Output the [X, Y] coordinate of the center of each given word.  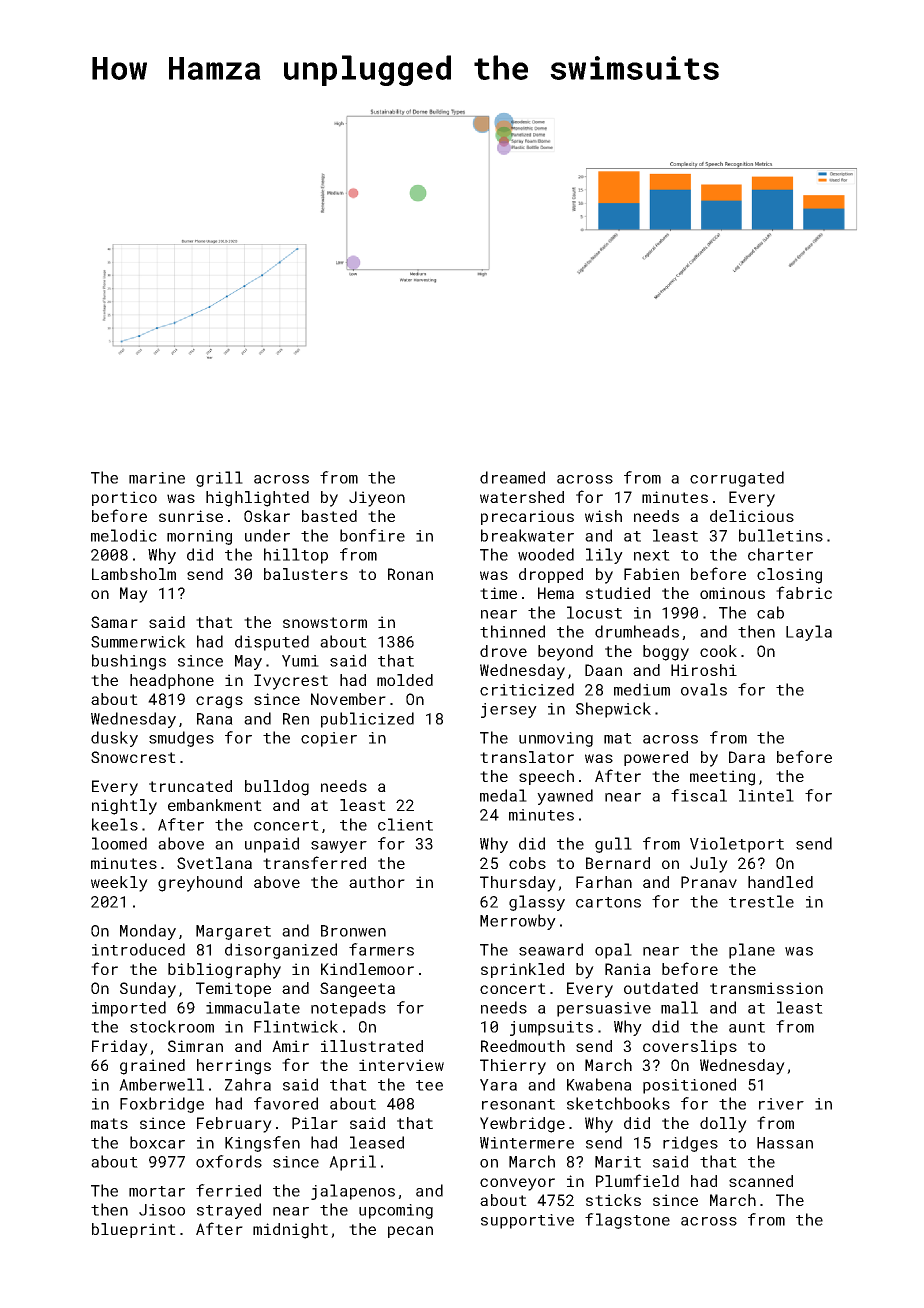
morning [199, 537]
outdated [661, 988]
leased [377, 1142]
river [781, 1104]
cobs [527, 863]
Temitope [233, 989]
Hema [556, 593]
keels [115, 824]
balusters [306, 574]
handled [780, 882]
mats [109, 1123]
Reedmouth [523, 1046]
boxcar [157, 1142]
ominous [732, 593]
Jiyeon [377, 499]
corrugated [737, 479]
